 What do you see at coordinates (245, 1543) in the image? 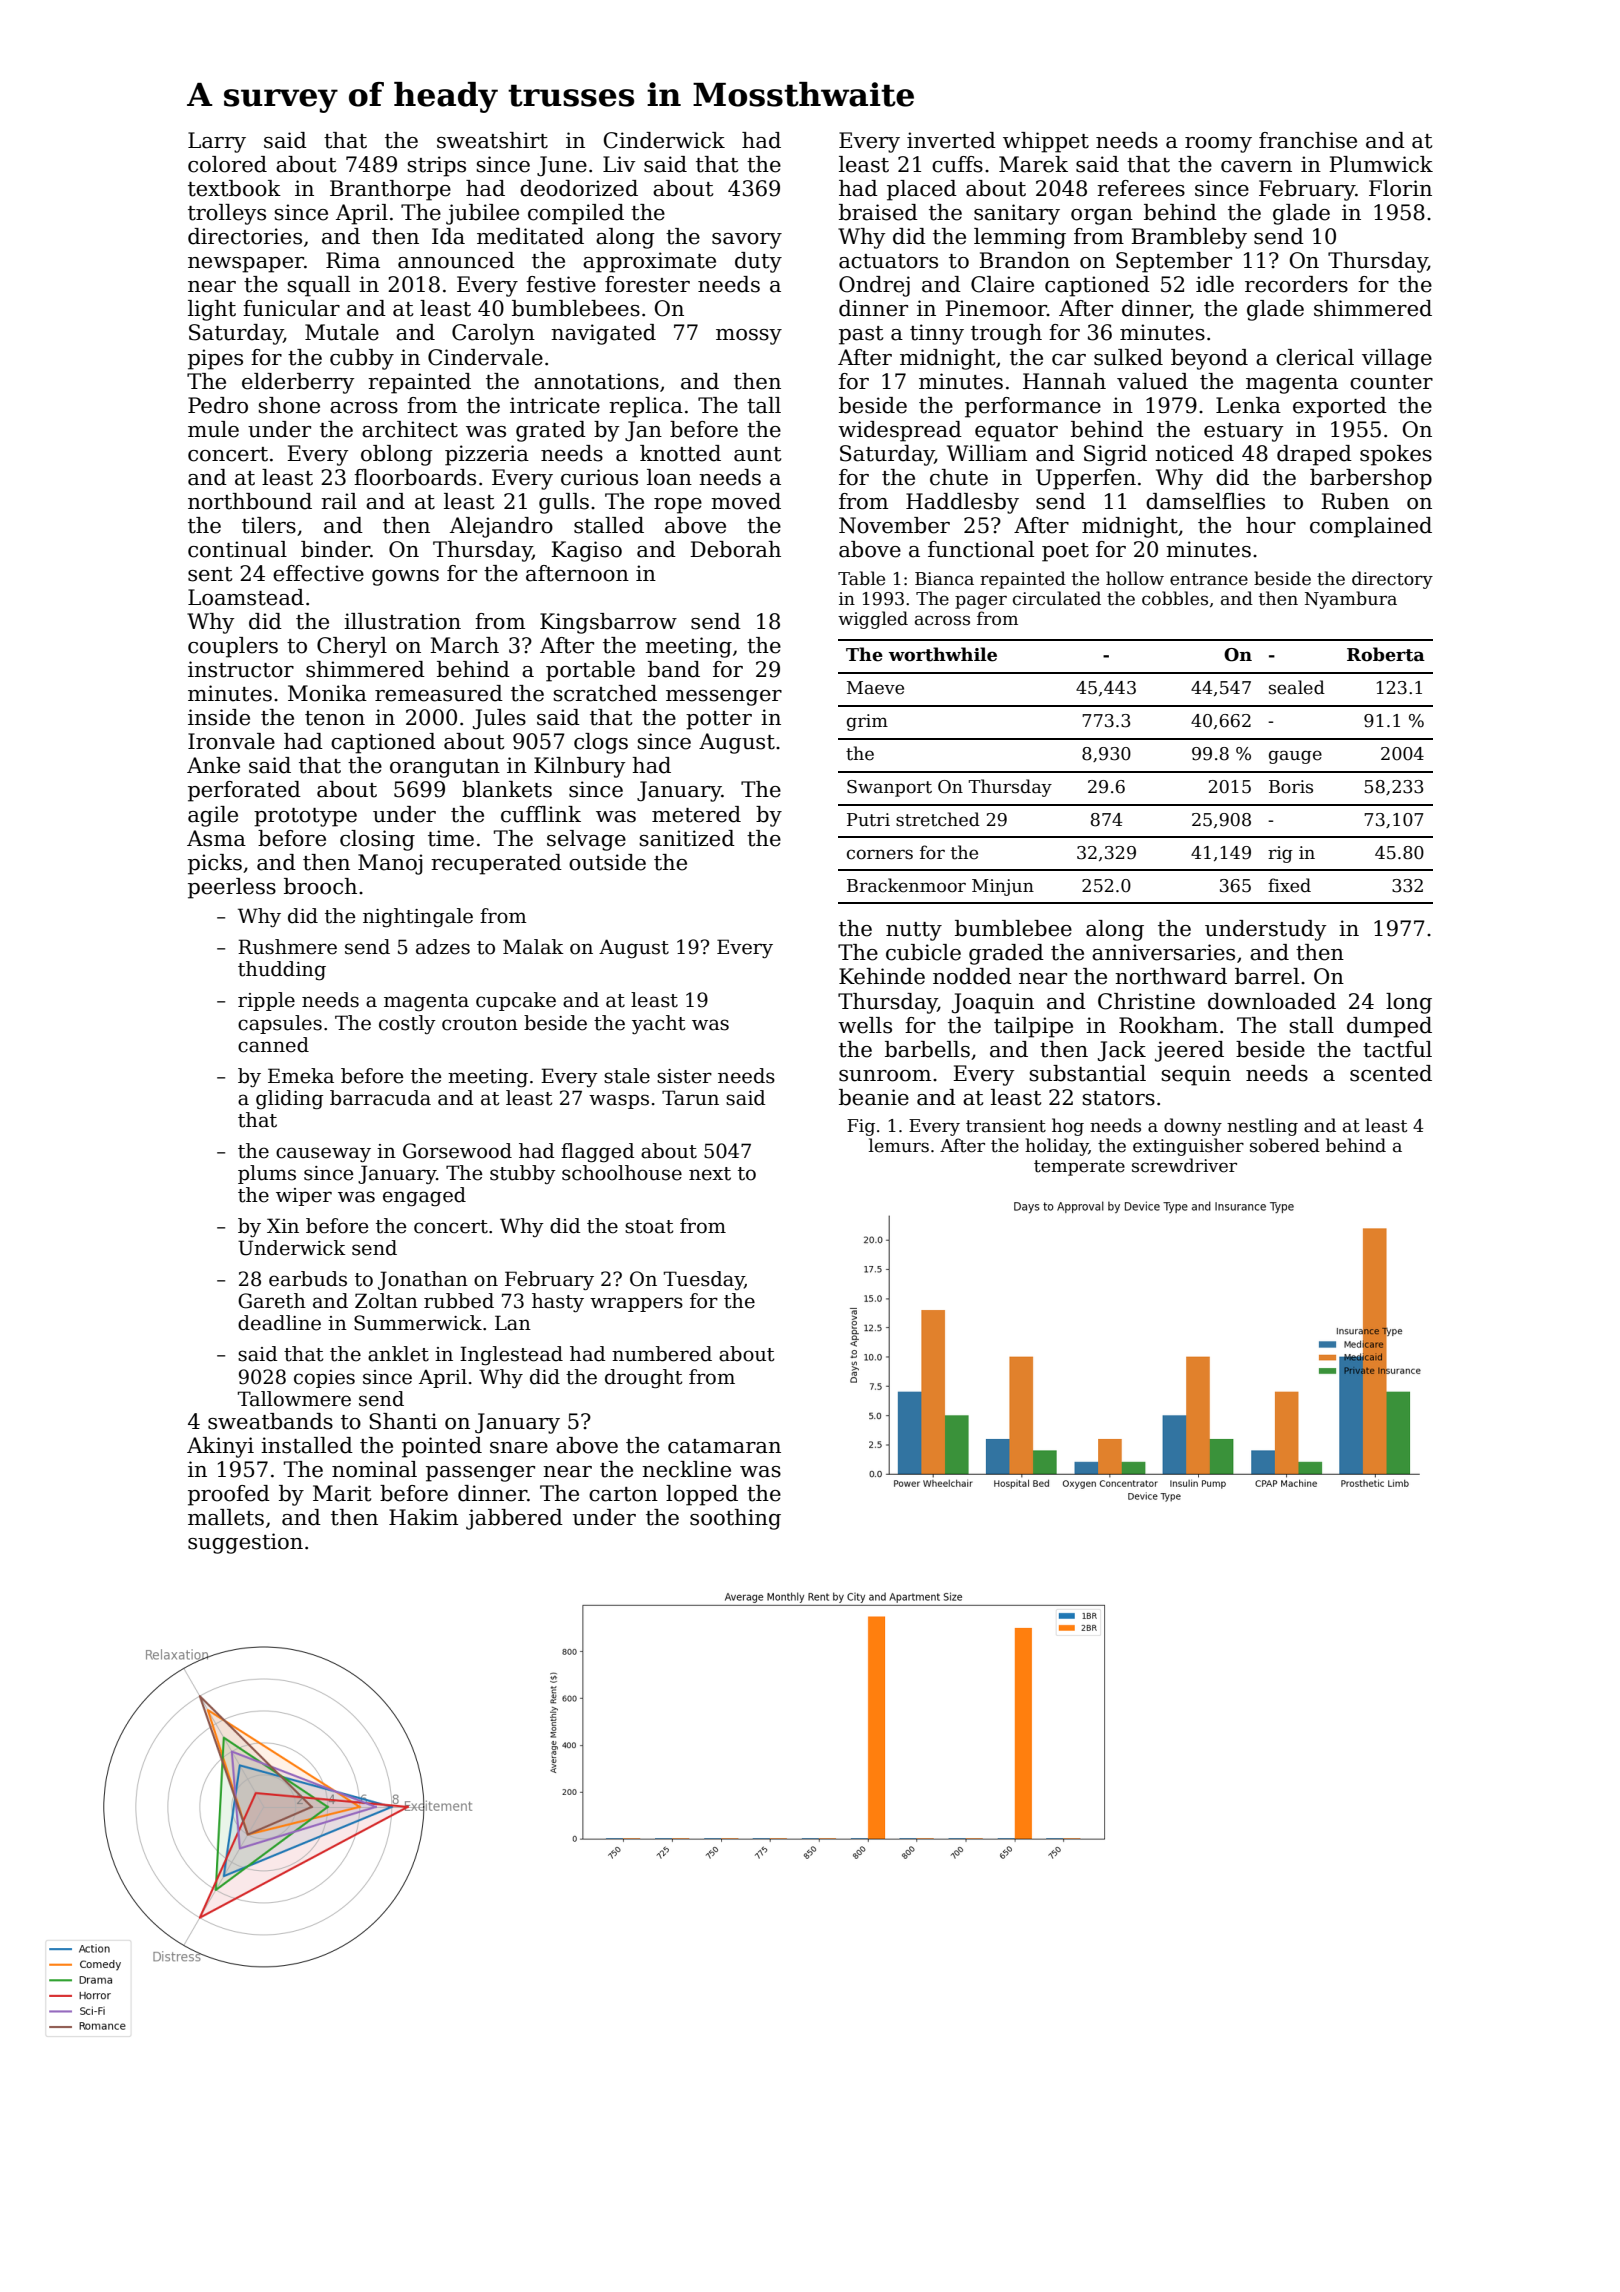
I see `suggestion` at bounding box center [245, 1543].
